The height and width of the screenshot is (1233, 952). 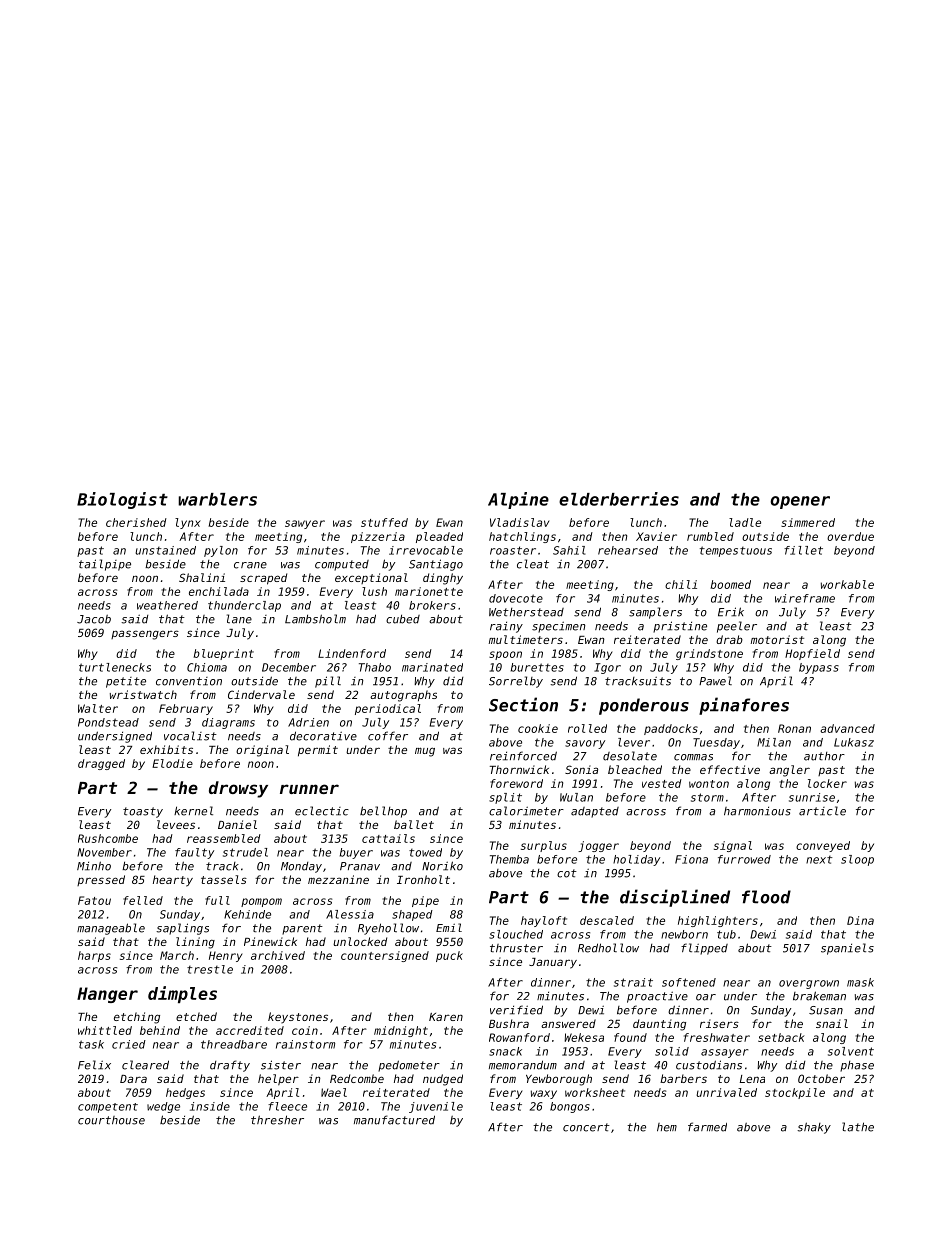 What do you see at coordinates (185, 1093) in the screenshot?
I see `hedges` at bounding box center [185, 1093].
